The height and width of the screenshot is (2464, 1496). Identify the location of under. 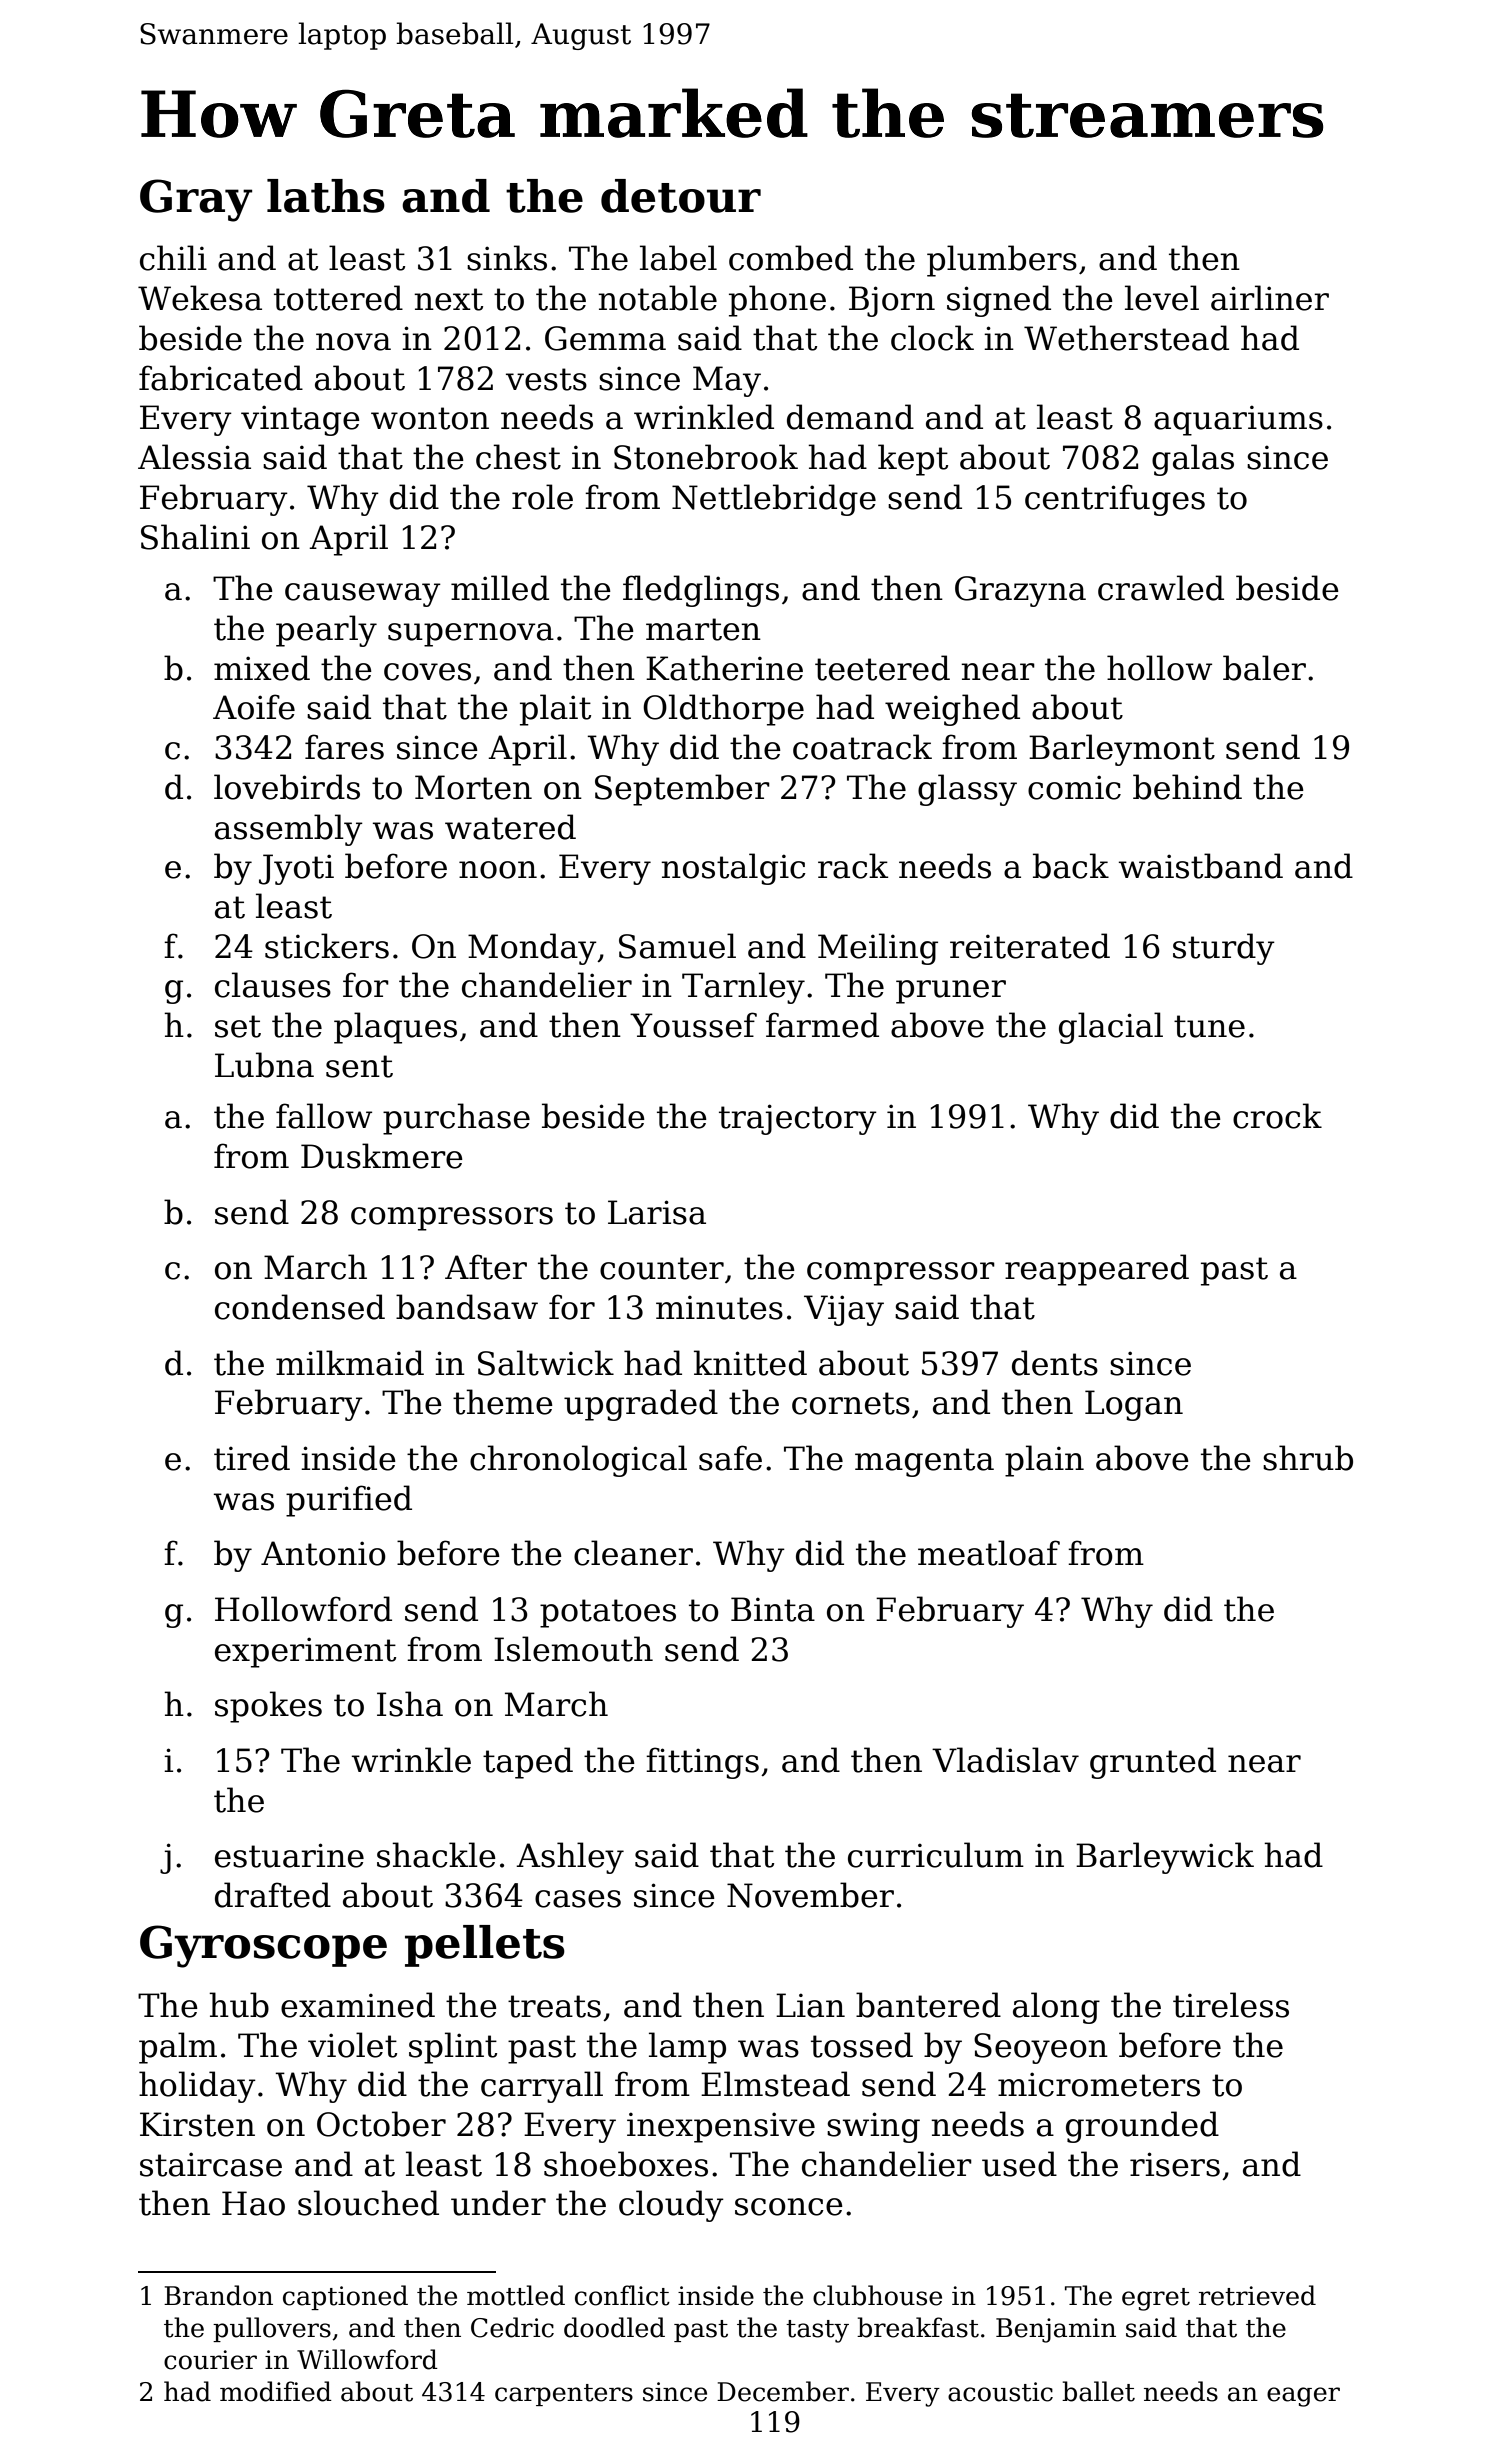
(498, 2203).
